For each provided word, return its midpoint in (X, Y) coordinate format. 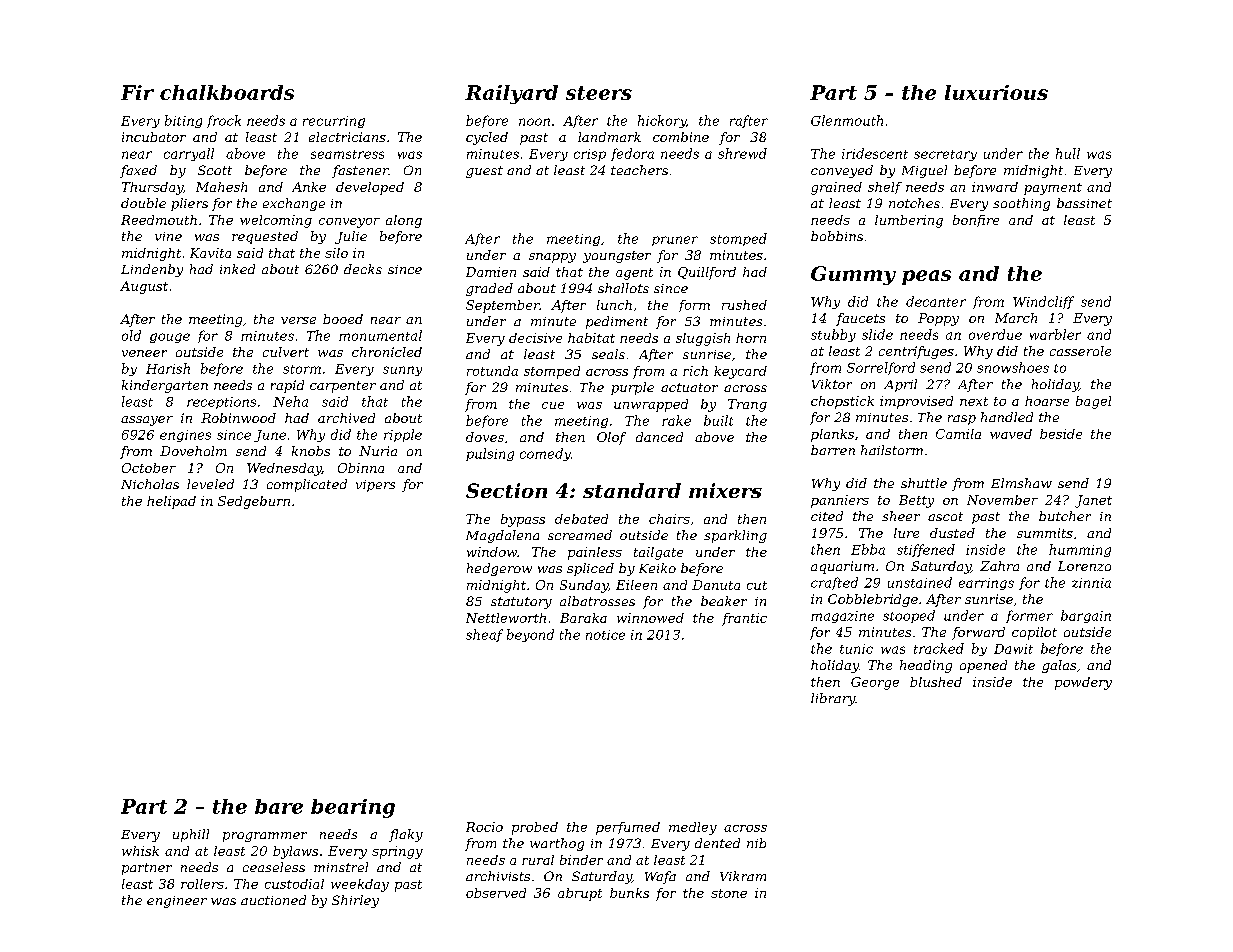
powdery (1083, 683)
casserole (1080, 351)
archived (346, 418)
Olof (611, 438)
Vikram (743, 876)
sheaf (484, 635)
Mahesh (221, 187)
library (833, 699)
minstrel (341, 867)
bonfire (976, 221)
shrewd (742, 153)
